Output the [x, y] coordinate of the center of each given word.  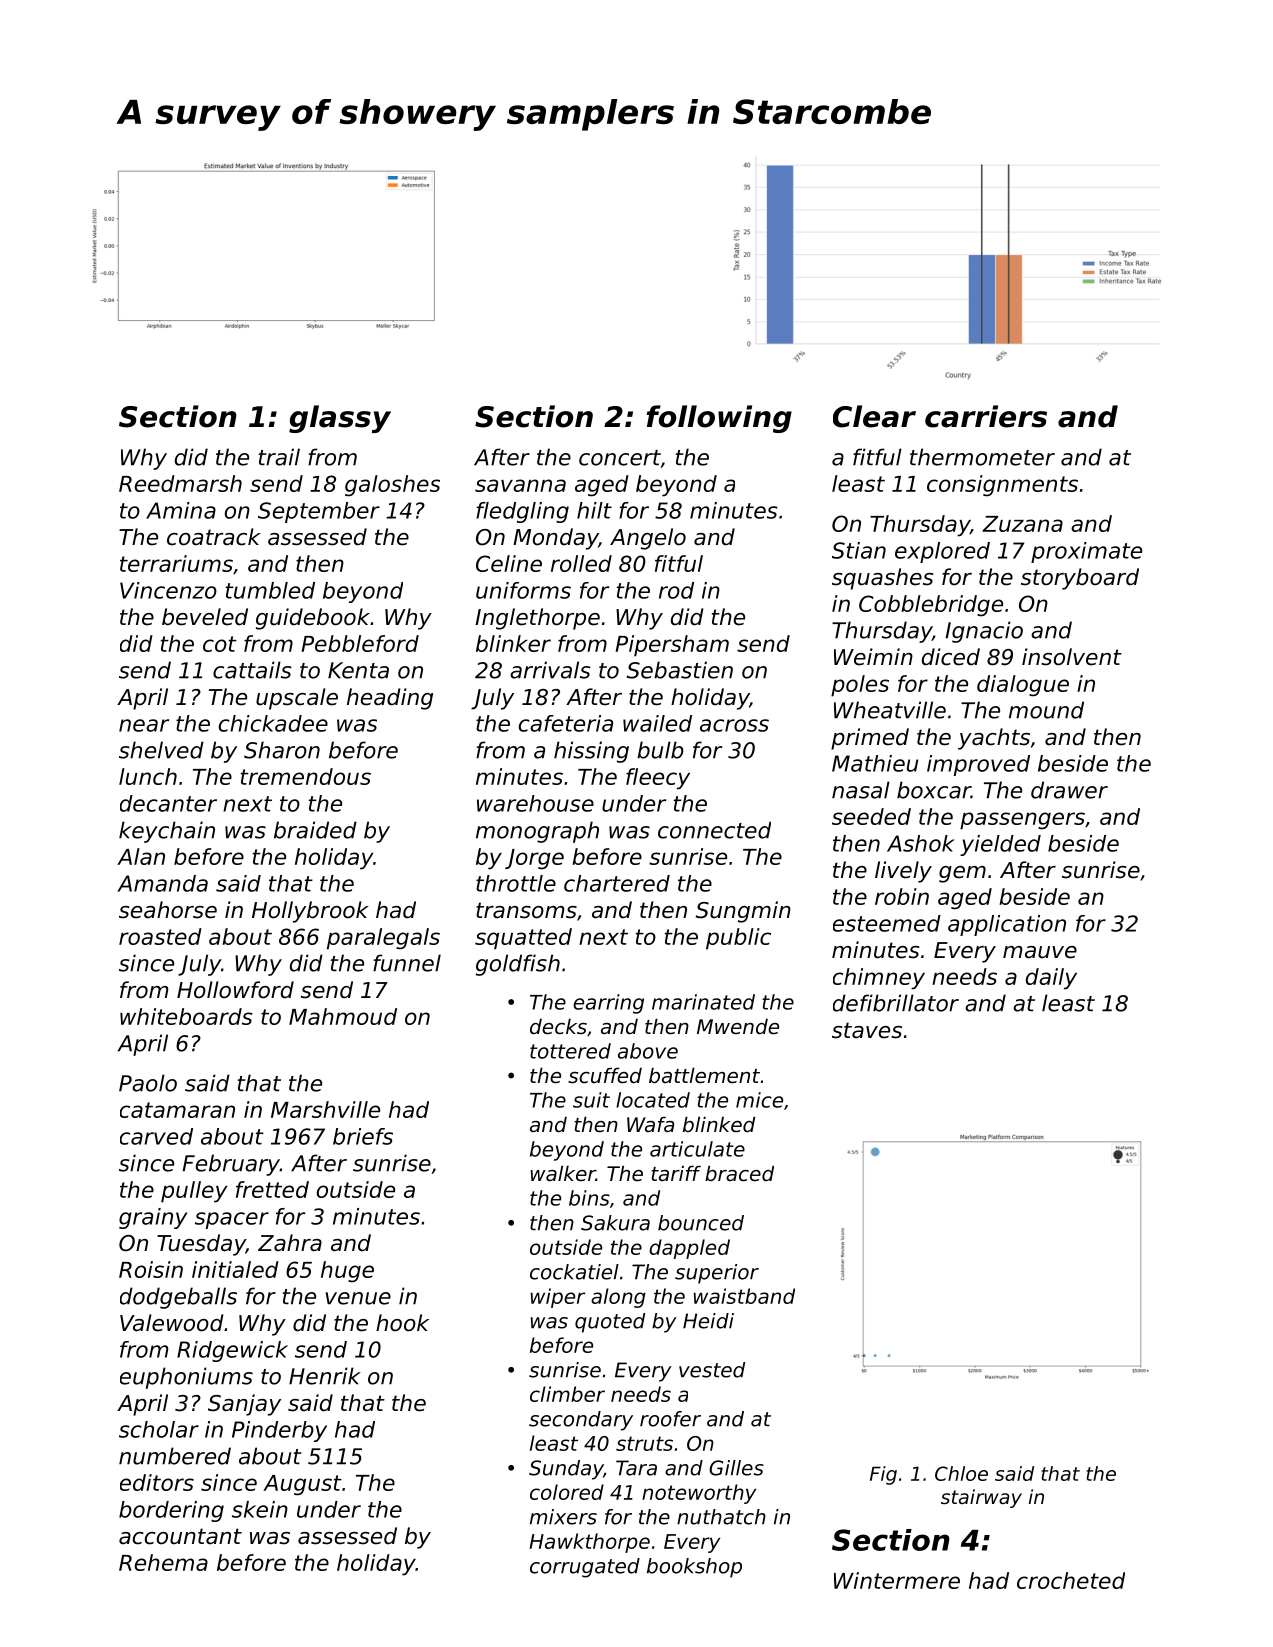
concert [620, 458]
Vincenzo [168, 590]
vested [712, 1370]
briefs [363, 1136]
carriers [986, 416]
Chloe [961, 1473]
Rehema [163, 1562]
